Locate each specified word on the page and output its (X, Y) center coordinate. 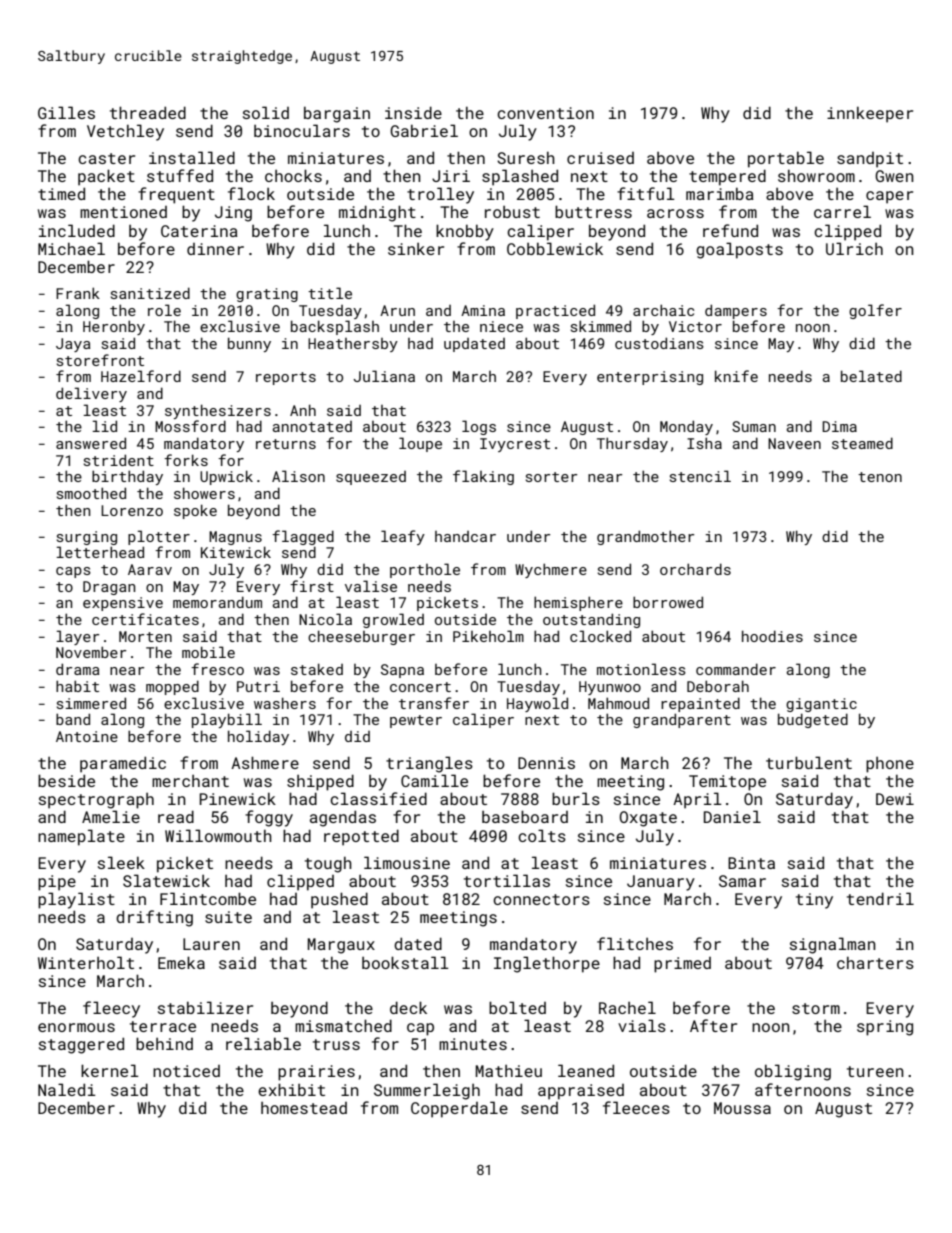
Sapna (402, 671)
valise (371, 586)
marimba (720, 194)
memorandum (217, 602)
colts (542, 835)
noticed (186, 1071)
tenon (880, 477)
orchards (695, 569)
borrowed (668, 602)
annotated (312, 426)
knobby (465, 232)
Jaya (73, 345)
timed (61, 193)
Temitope (727, 783)
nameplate (81, 837)
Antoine (87, 736)
